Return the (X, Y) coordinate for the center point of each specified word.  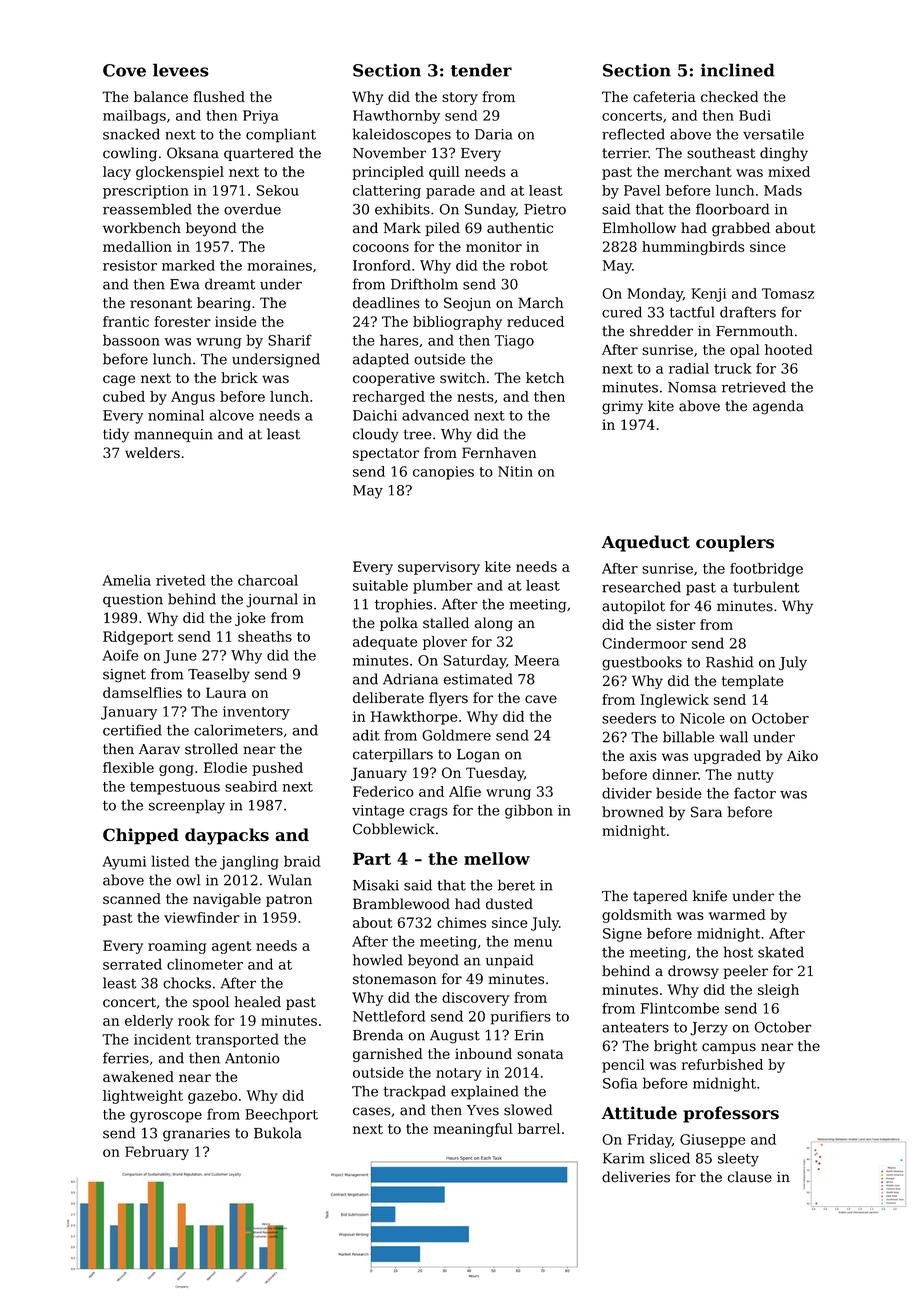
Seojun (467, 304)
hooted (789, 349)
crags (428, 813)
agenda (778, 407)
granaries (196, 1135)
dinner (675, 774)
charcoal (268, 580)
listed (170, 861)
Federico (383, 791)
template (753, 682)
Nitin (515, 471)
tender (481, 70)
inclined (738, 70)
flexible (128, 767)
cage (119, 380)
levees (181, 70)
